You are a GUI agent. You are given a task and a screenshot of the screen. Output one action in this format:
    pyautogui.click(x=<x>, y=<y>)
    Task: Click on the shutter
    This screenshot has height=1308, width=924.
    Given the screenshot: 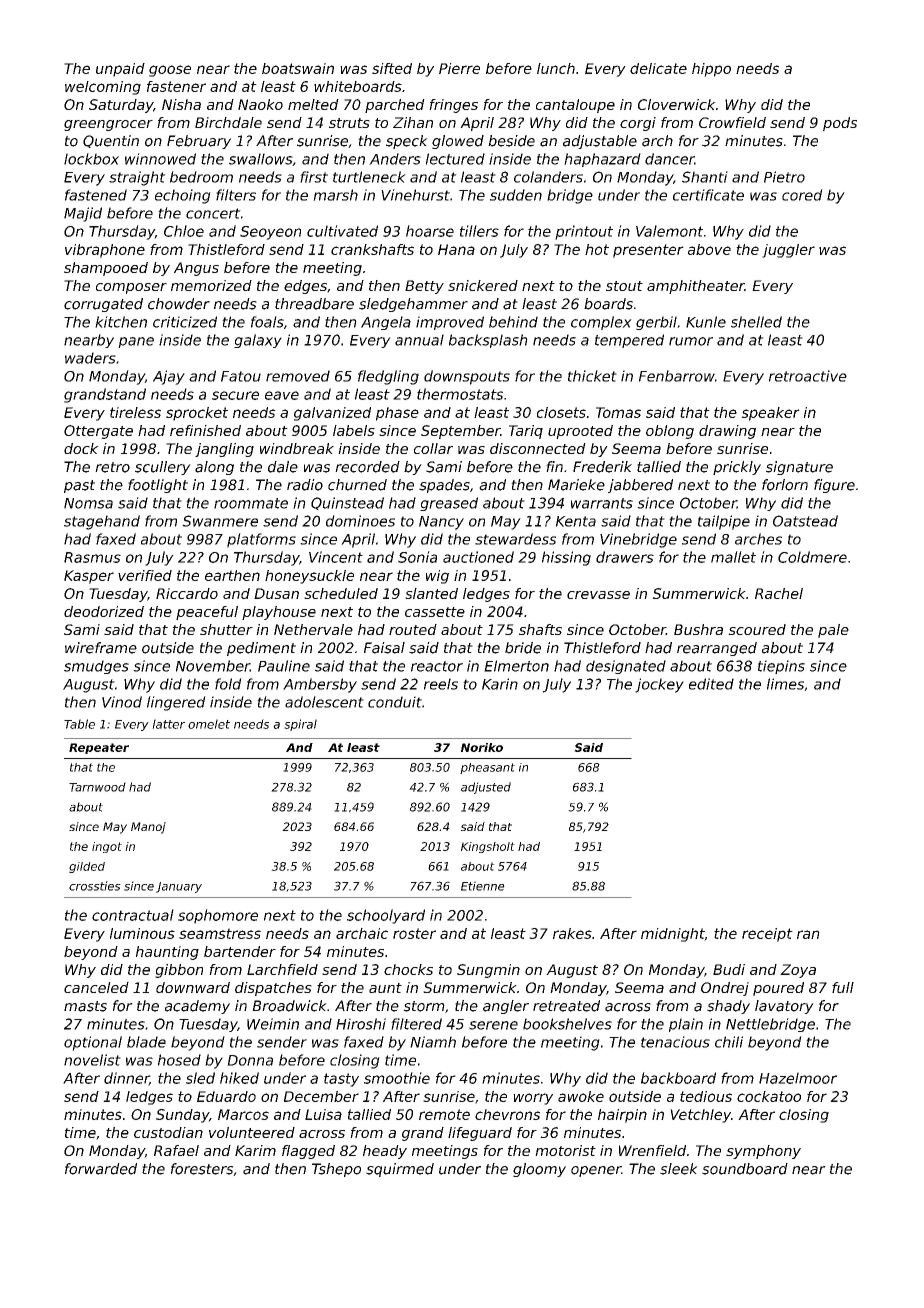 What is the action you would take?
    pyautogui.click(x=226, y=629)
